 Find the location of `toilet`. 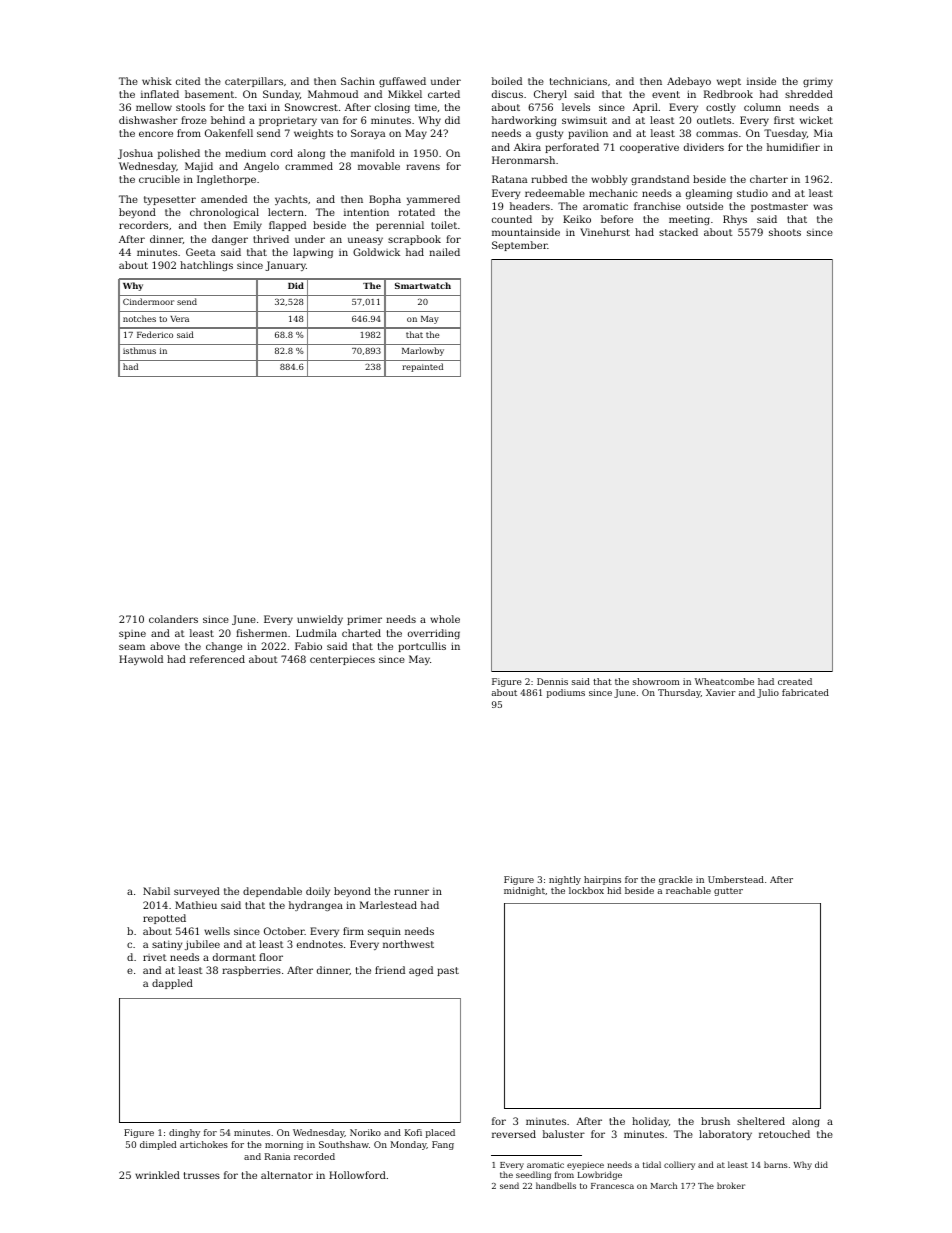

toilet is located at coordinates (444, 225).
